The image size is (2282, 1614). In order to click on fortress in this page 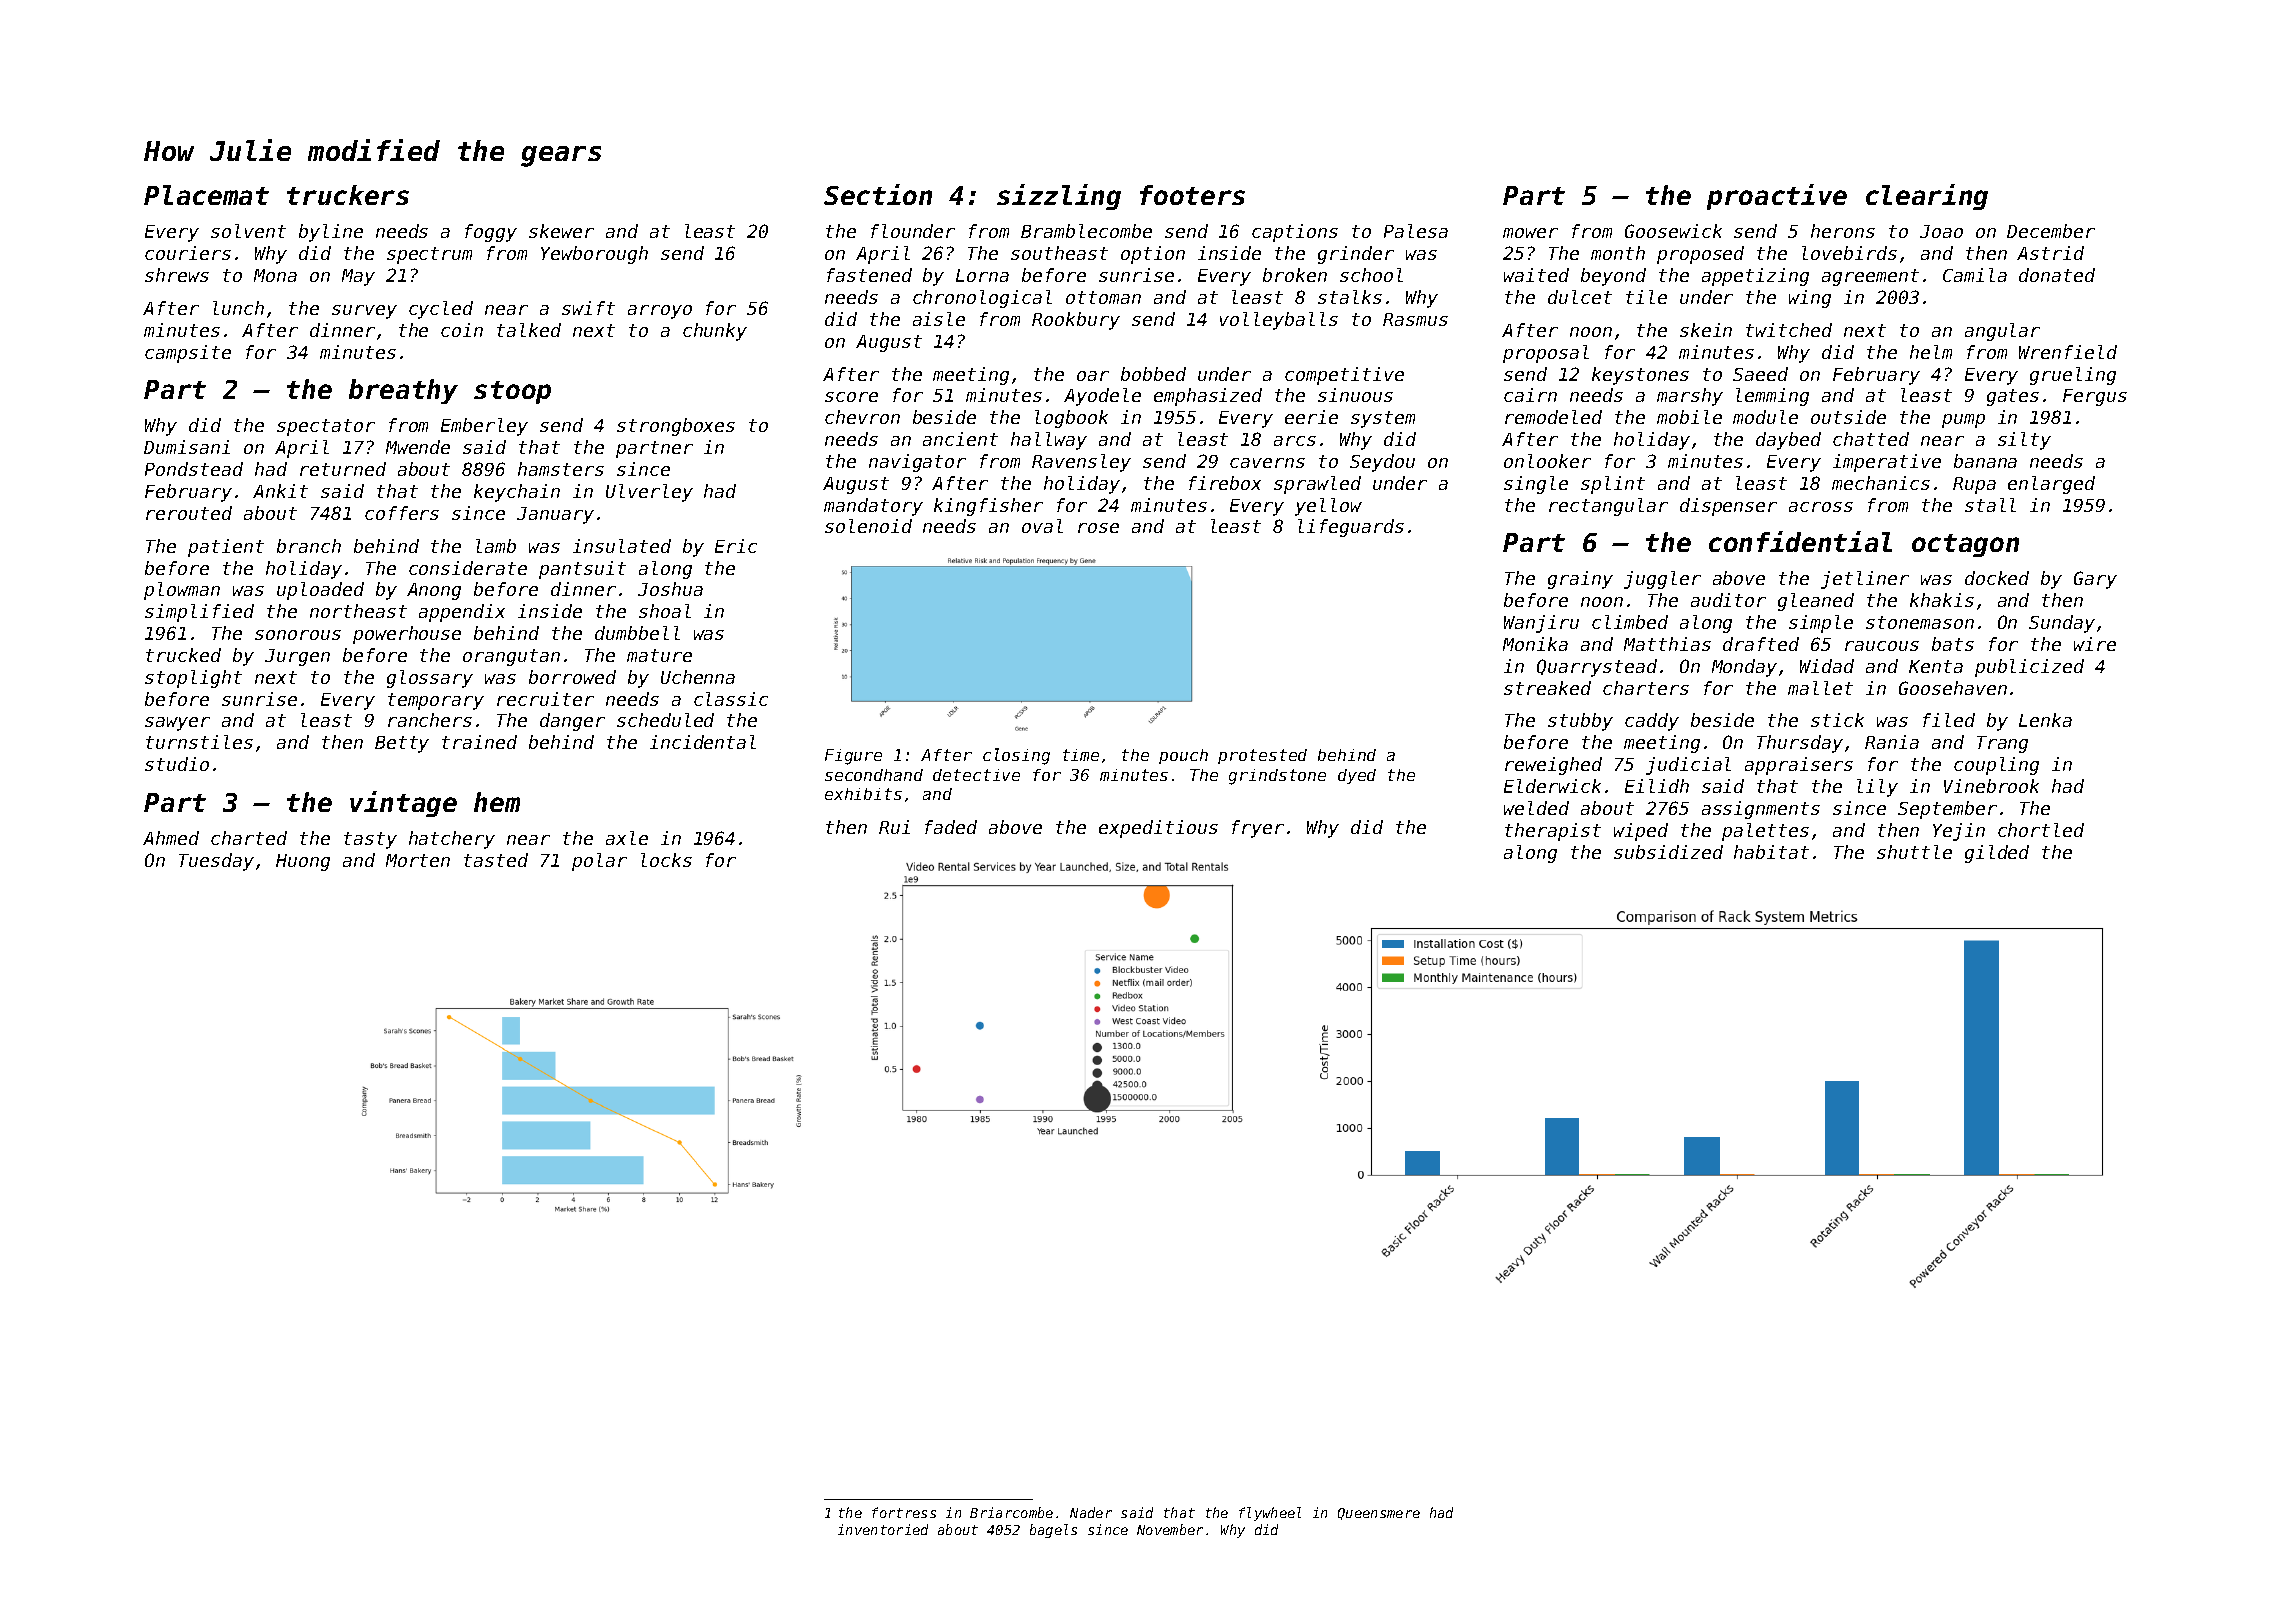, I will do `click(904, 1512)`.
